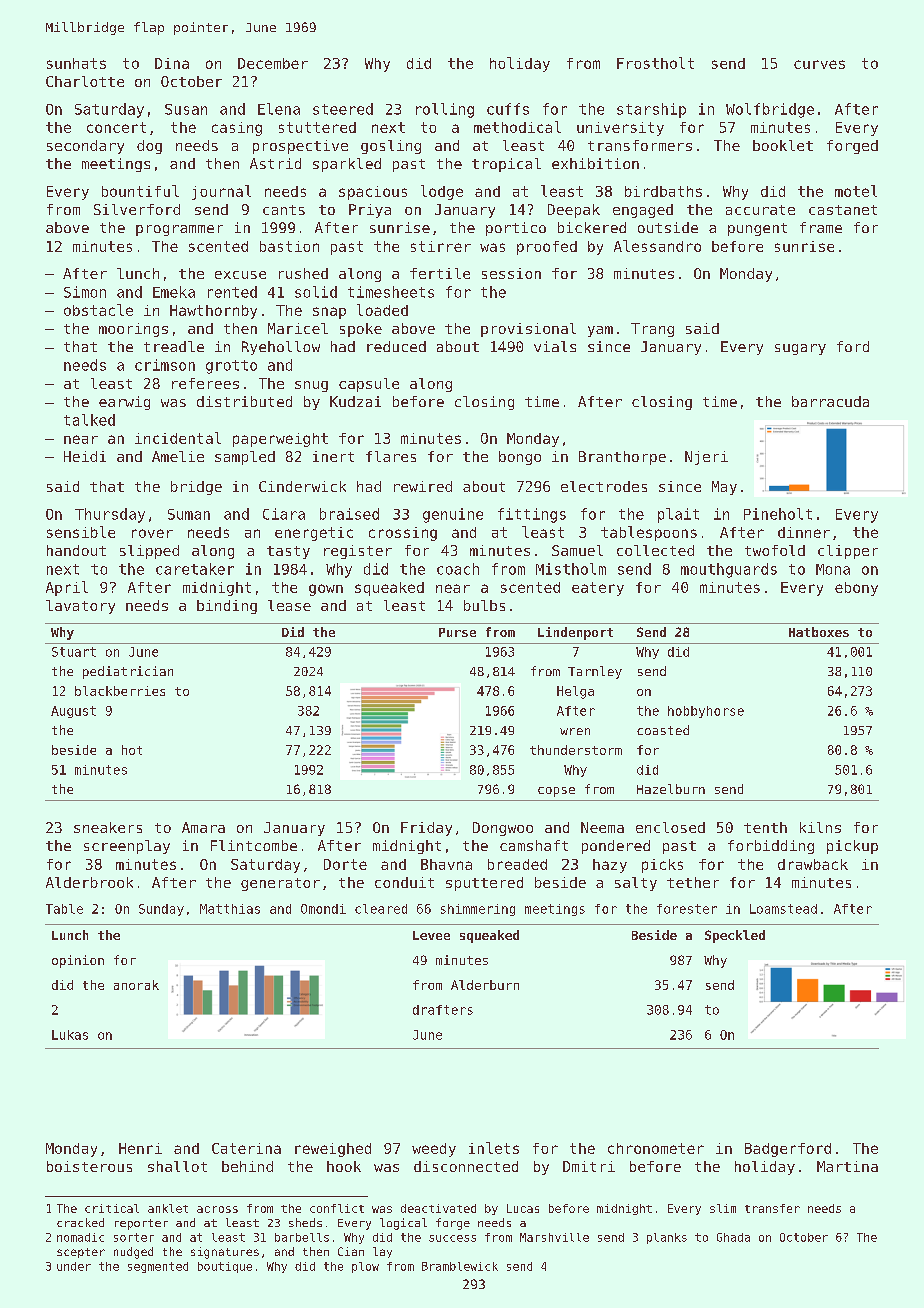 Image resolution: width=924 pixels, height=1308 pixels. I want to click on Hatboxes, so click(819, 632).
